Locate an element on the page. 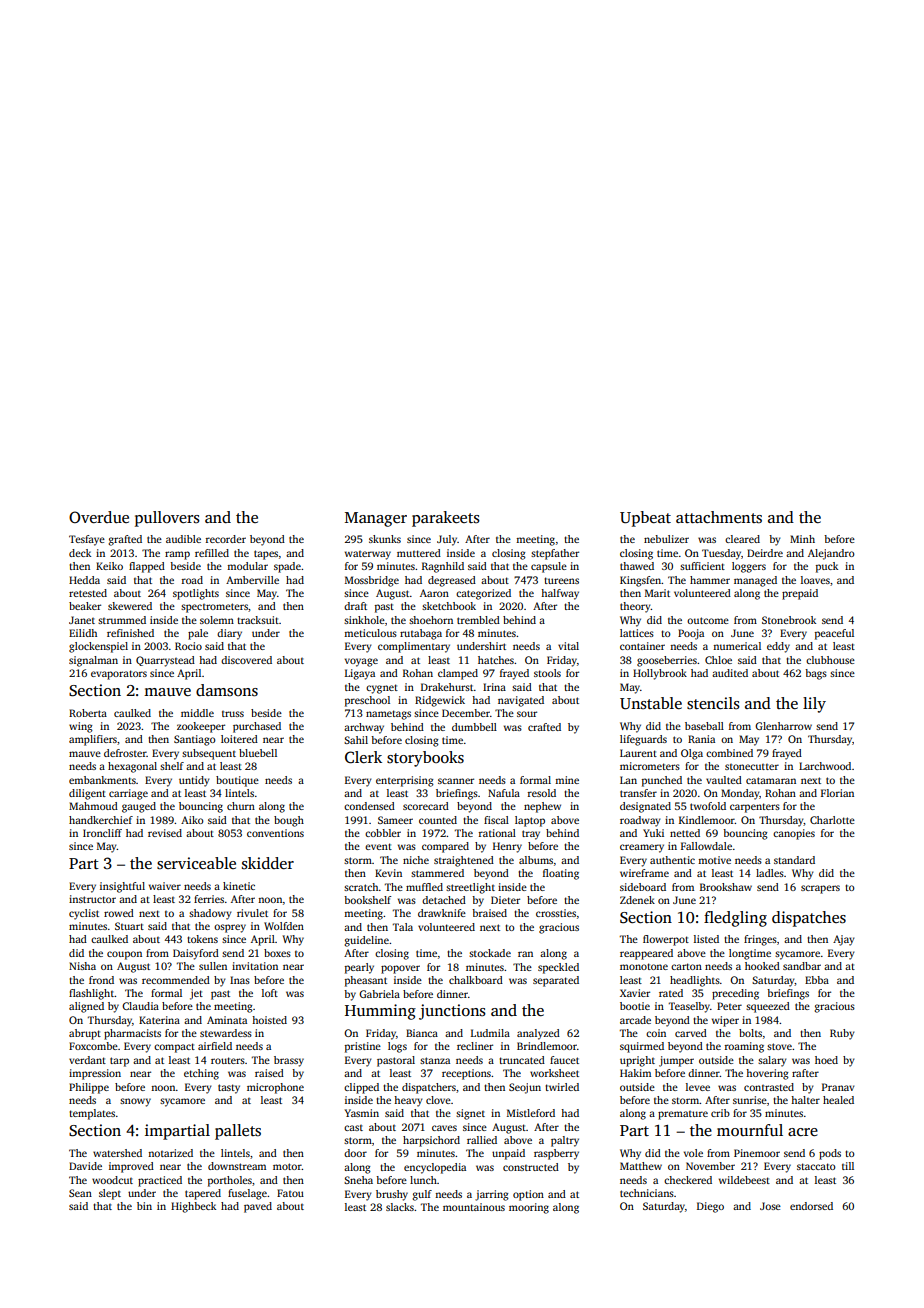  Upbeat is located at coordinates (645, 519).
